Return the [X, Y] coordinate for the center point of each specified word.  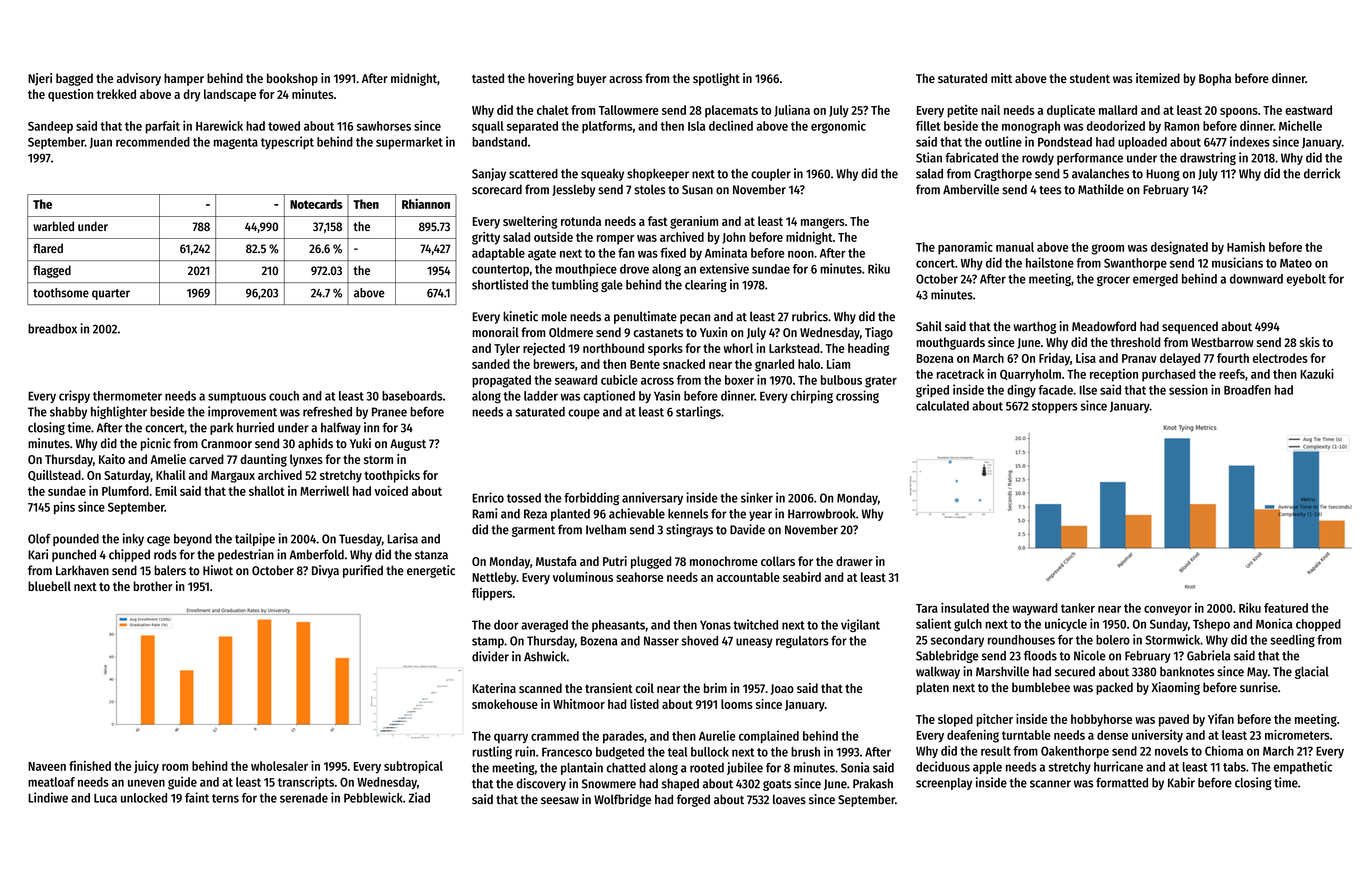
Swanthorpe [1135, 264]
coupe [584, 414]
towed [284, 126]
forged [693, 800]
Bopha [1215, 79]
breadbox [52, 329]
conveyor [1168, 611]
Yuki [360, 443]
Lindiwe [48, 797]
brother [153, 586]
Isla [696, 126]
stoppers [1055, 407]
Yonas [715, 625]
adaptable [498, 254]
